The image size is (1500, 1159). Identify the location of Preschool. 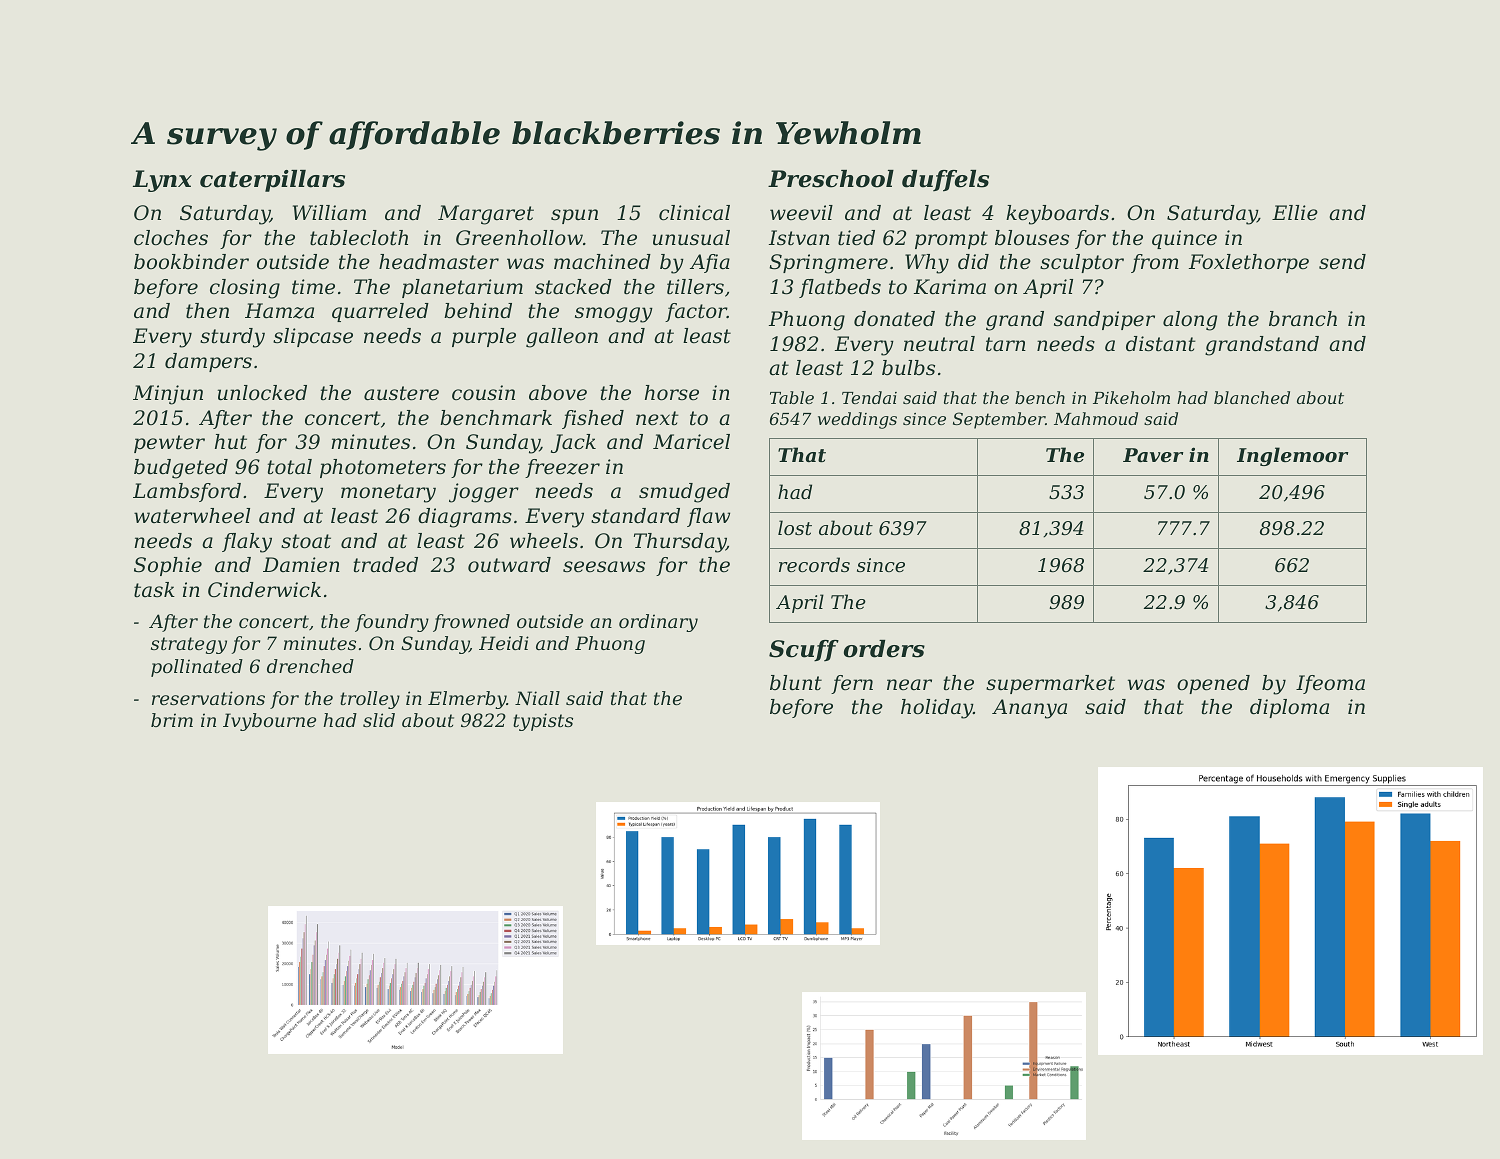
(831, 179).
